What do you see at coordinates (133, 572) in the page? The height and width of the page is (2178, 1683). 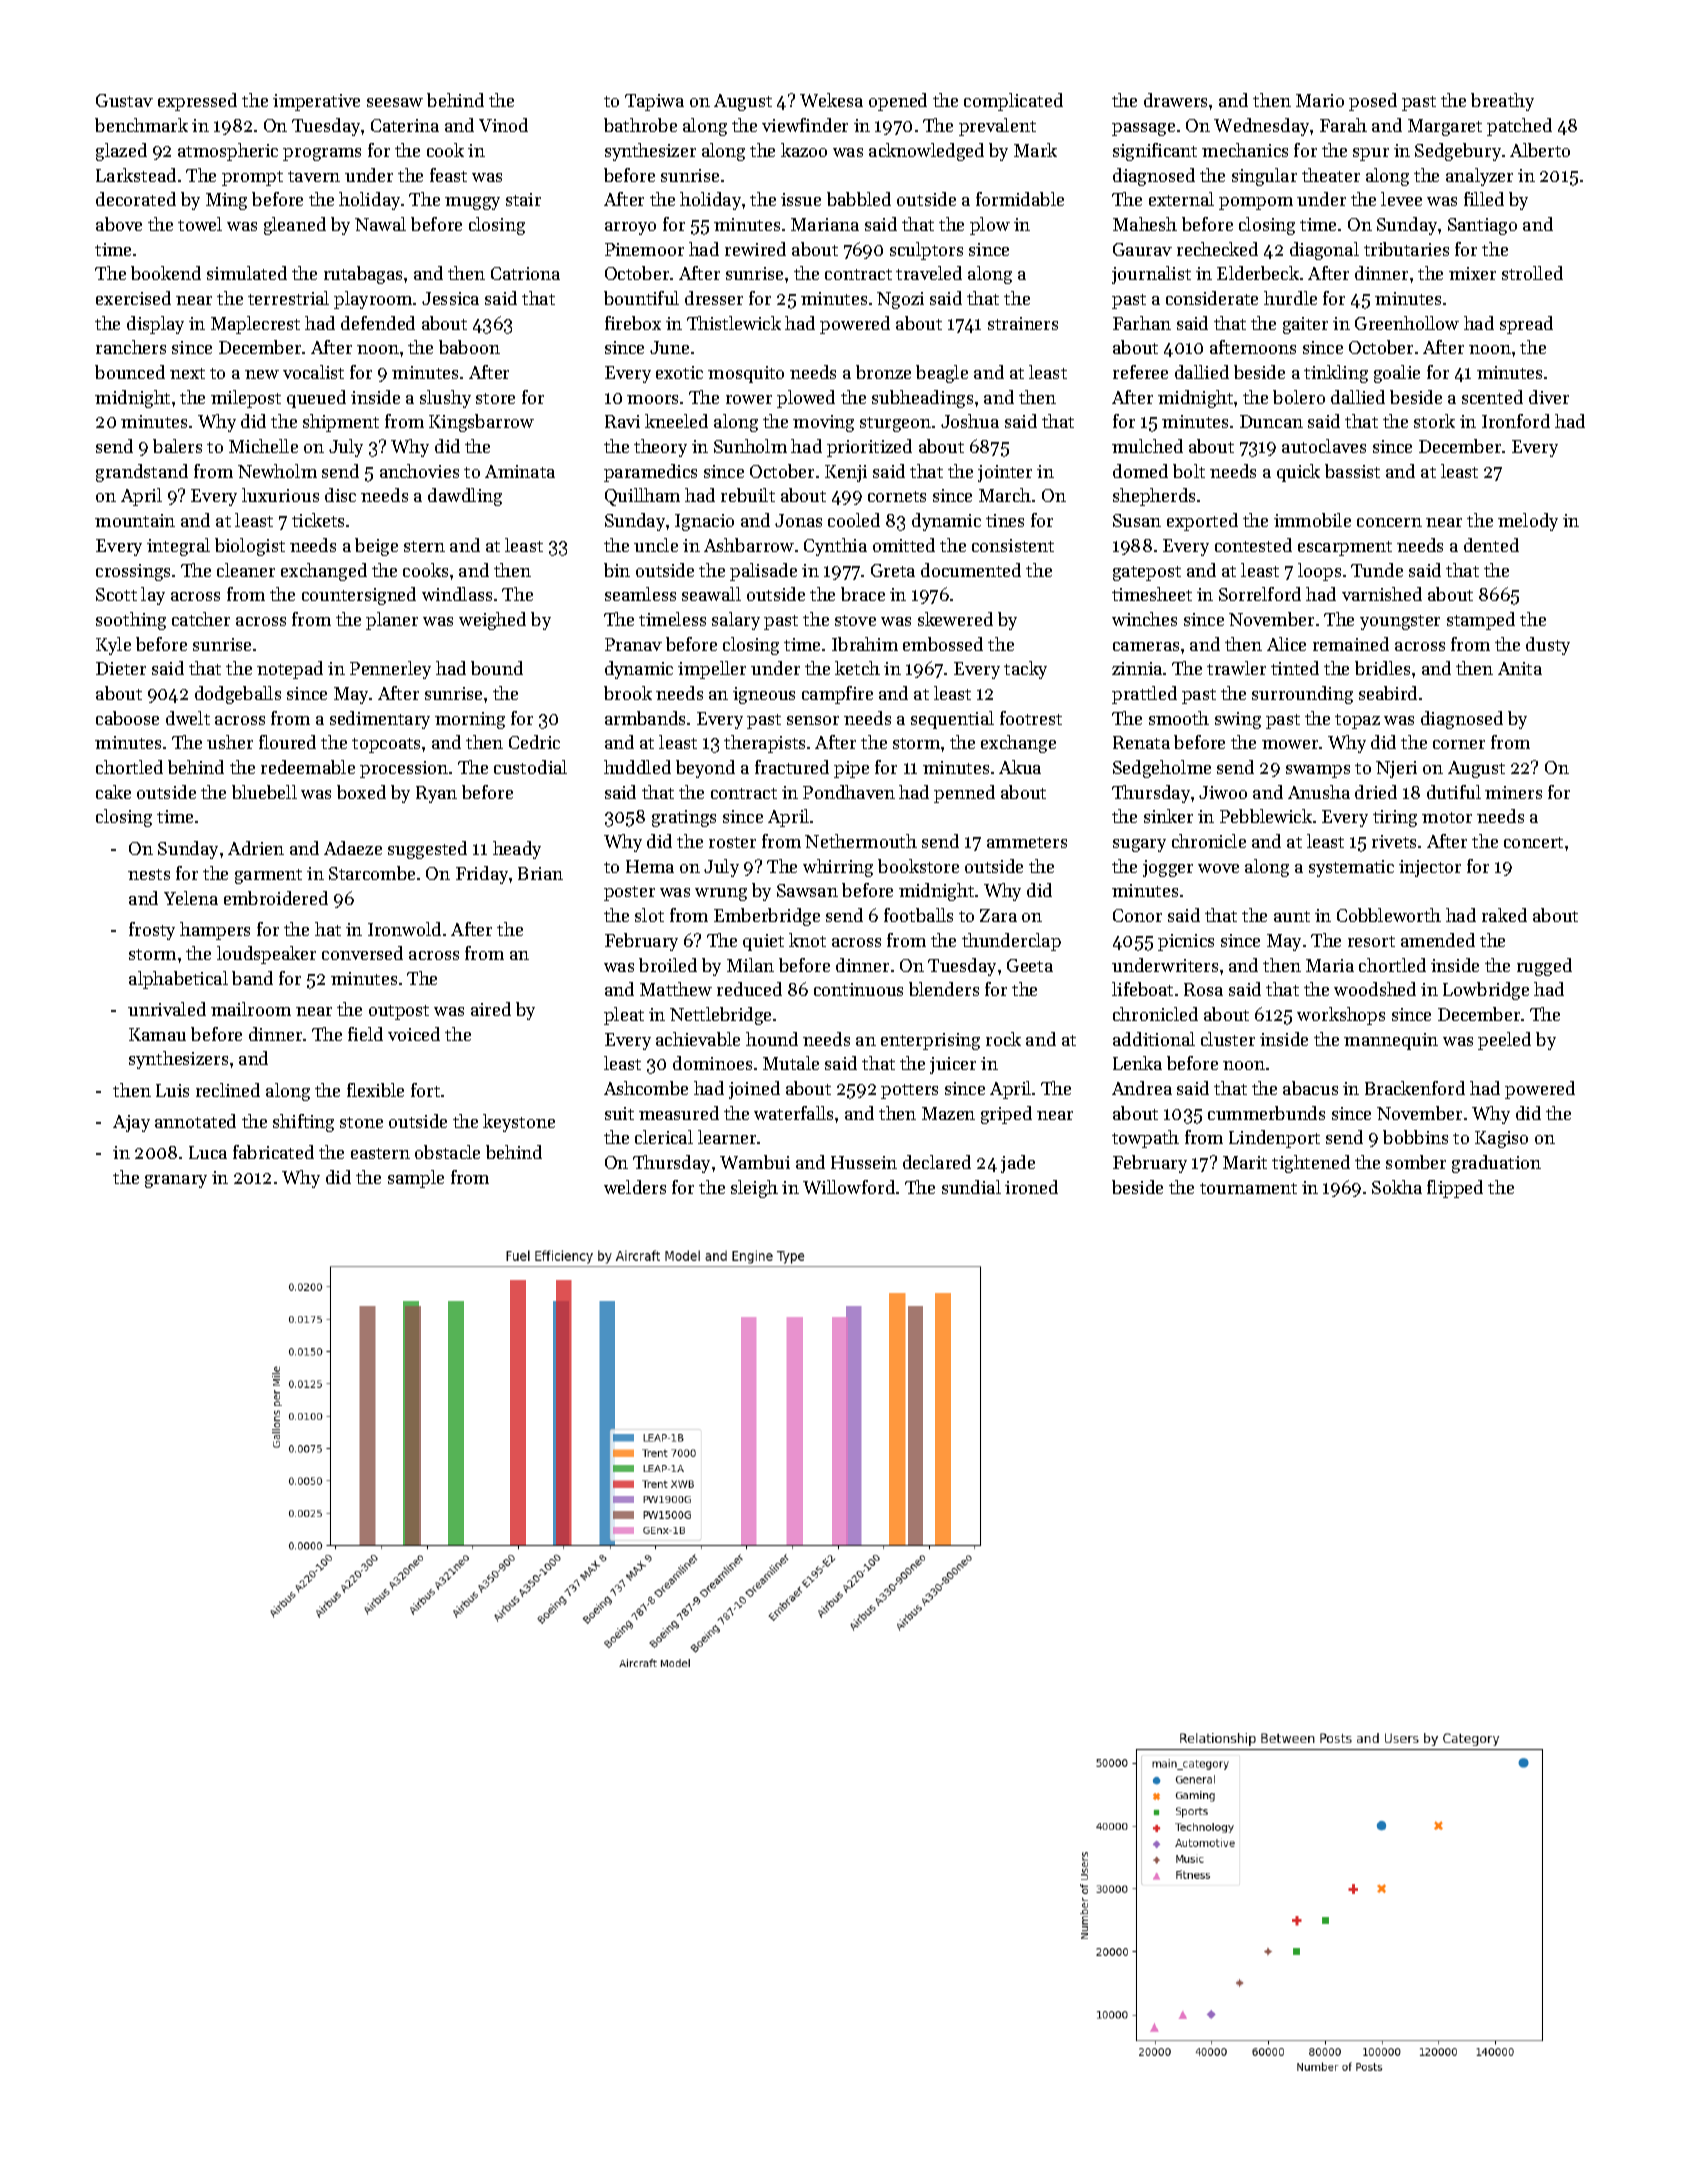 I see `crossings` at bounding box center [133, 572].
